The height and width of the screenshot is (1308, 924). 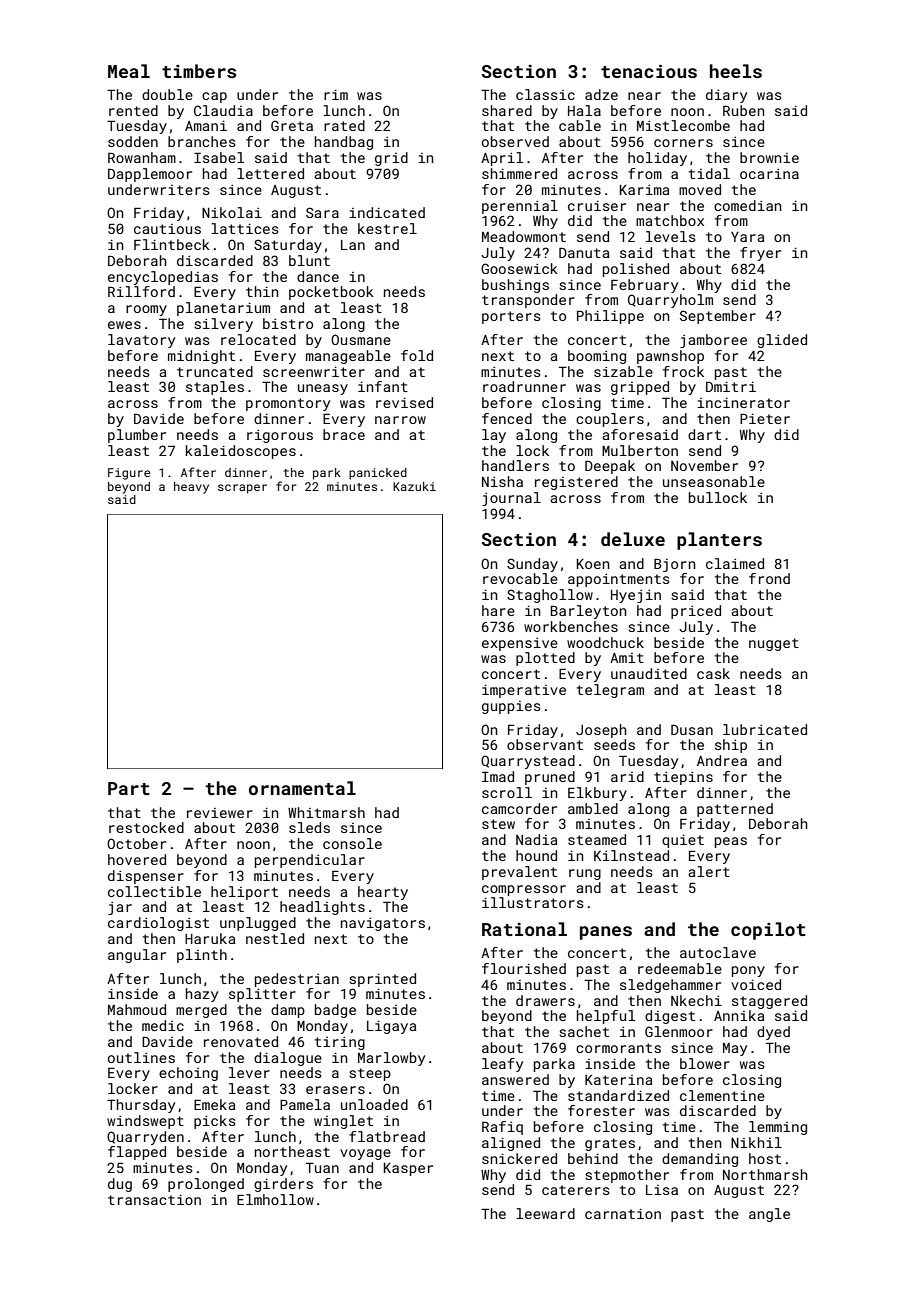 What do you see at coordinates (133, 141) in the screenshot?
I see `sodden` at bounding box center [133, 141].
